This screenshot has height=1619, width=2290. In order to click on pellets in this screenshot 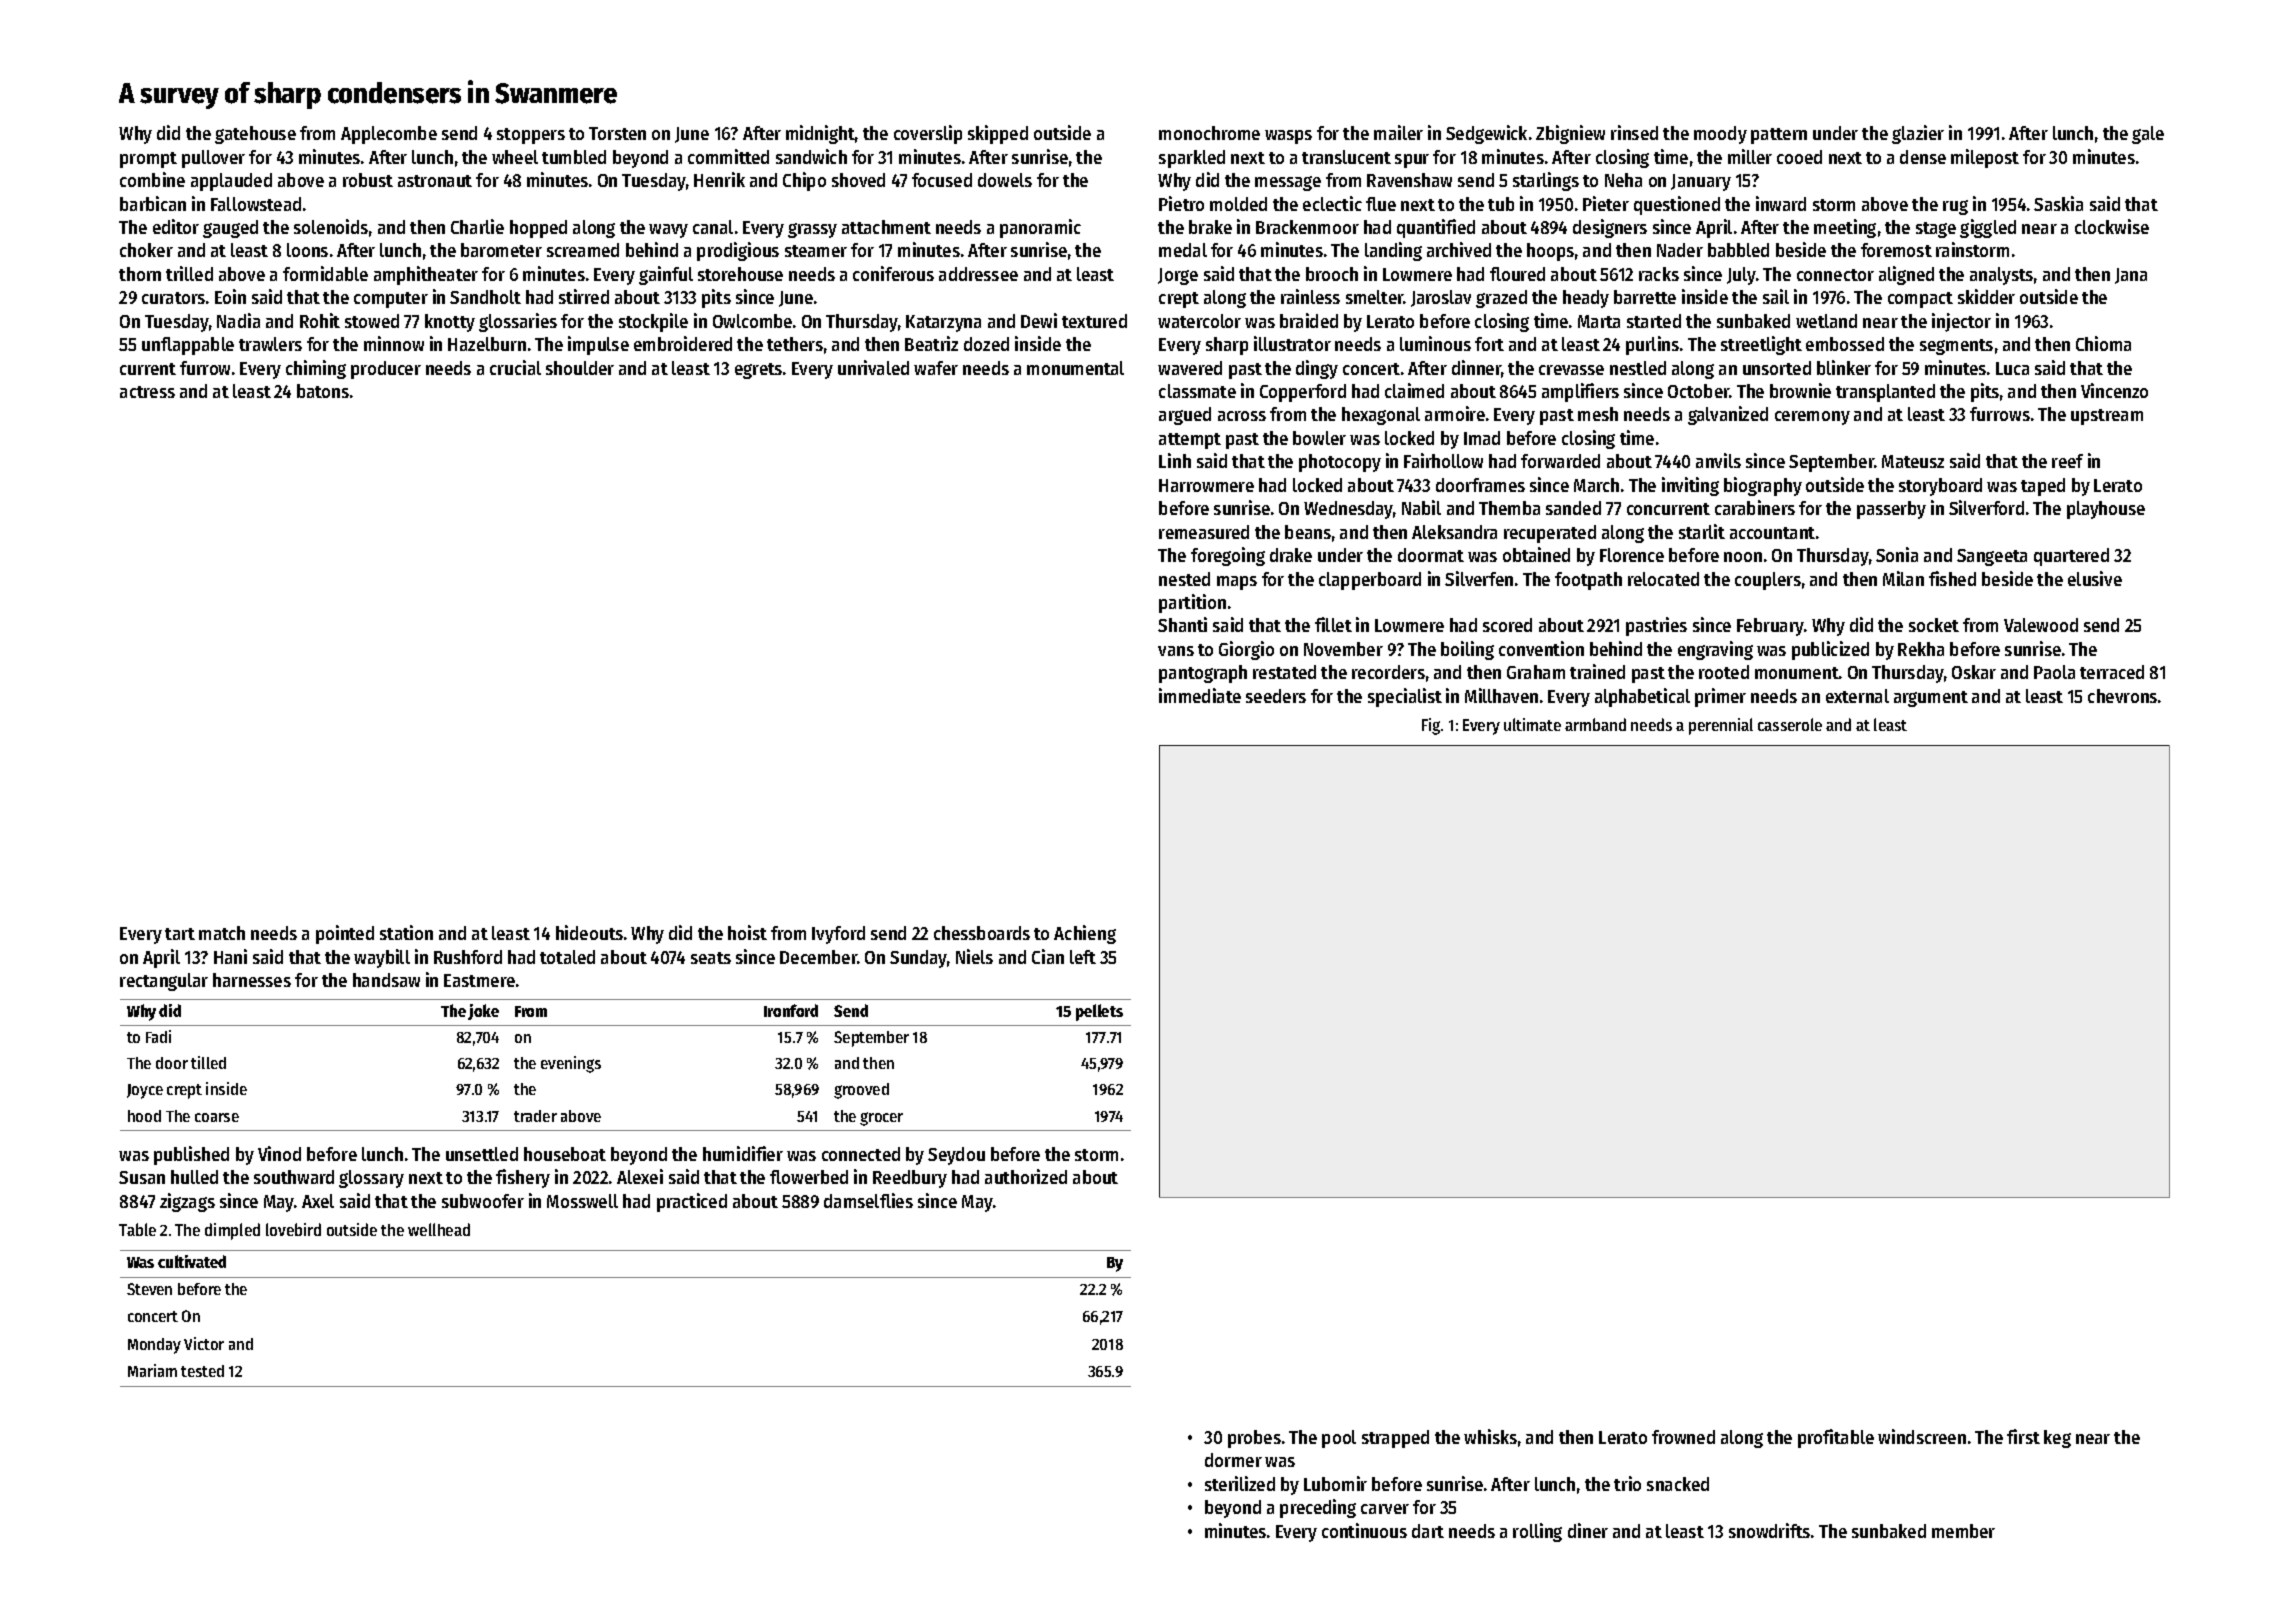, I will do `click(1099, 1012)`.
